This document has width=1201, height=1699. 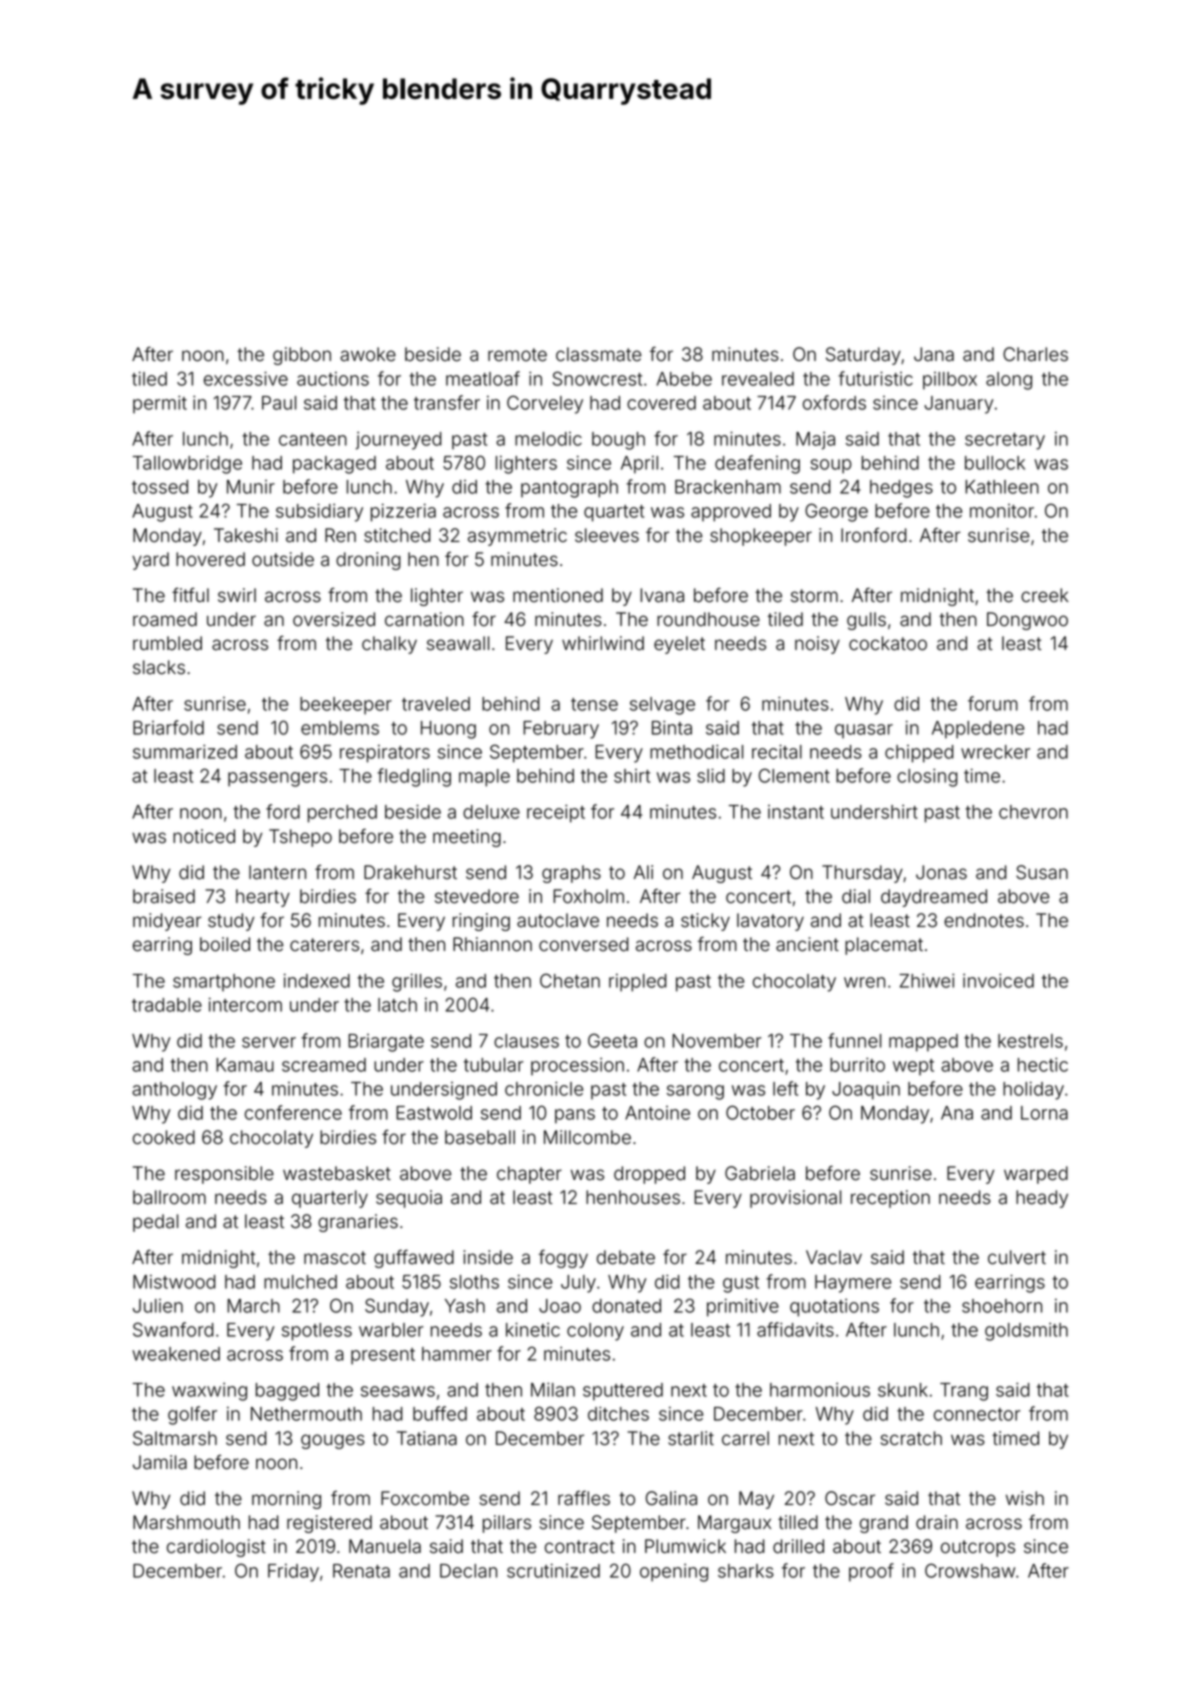 What do you see at coordinates (302, 356) in the document?
I see `gibbon` at bounding box center [302, 356].
